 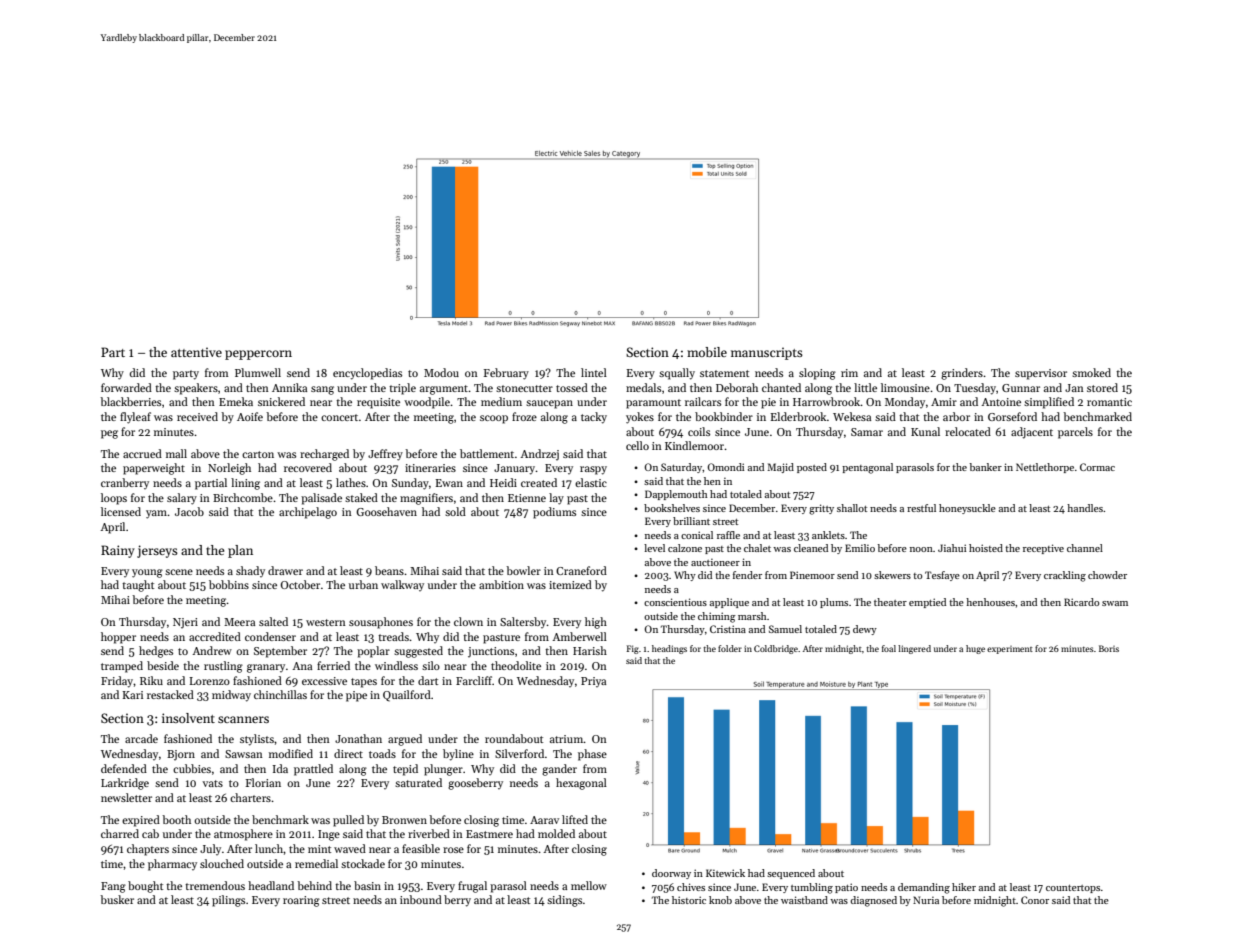 What do you see at coordinates (1075, 433) in the image?
I see `parcels` at bounding box center [1075, 433].
